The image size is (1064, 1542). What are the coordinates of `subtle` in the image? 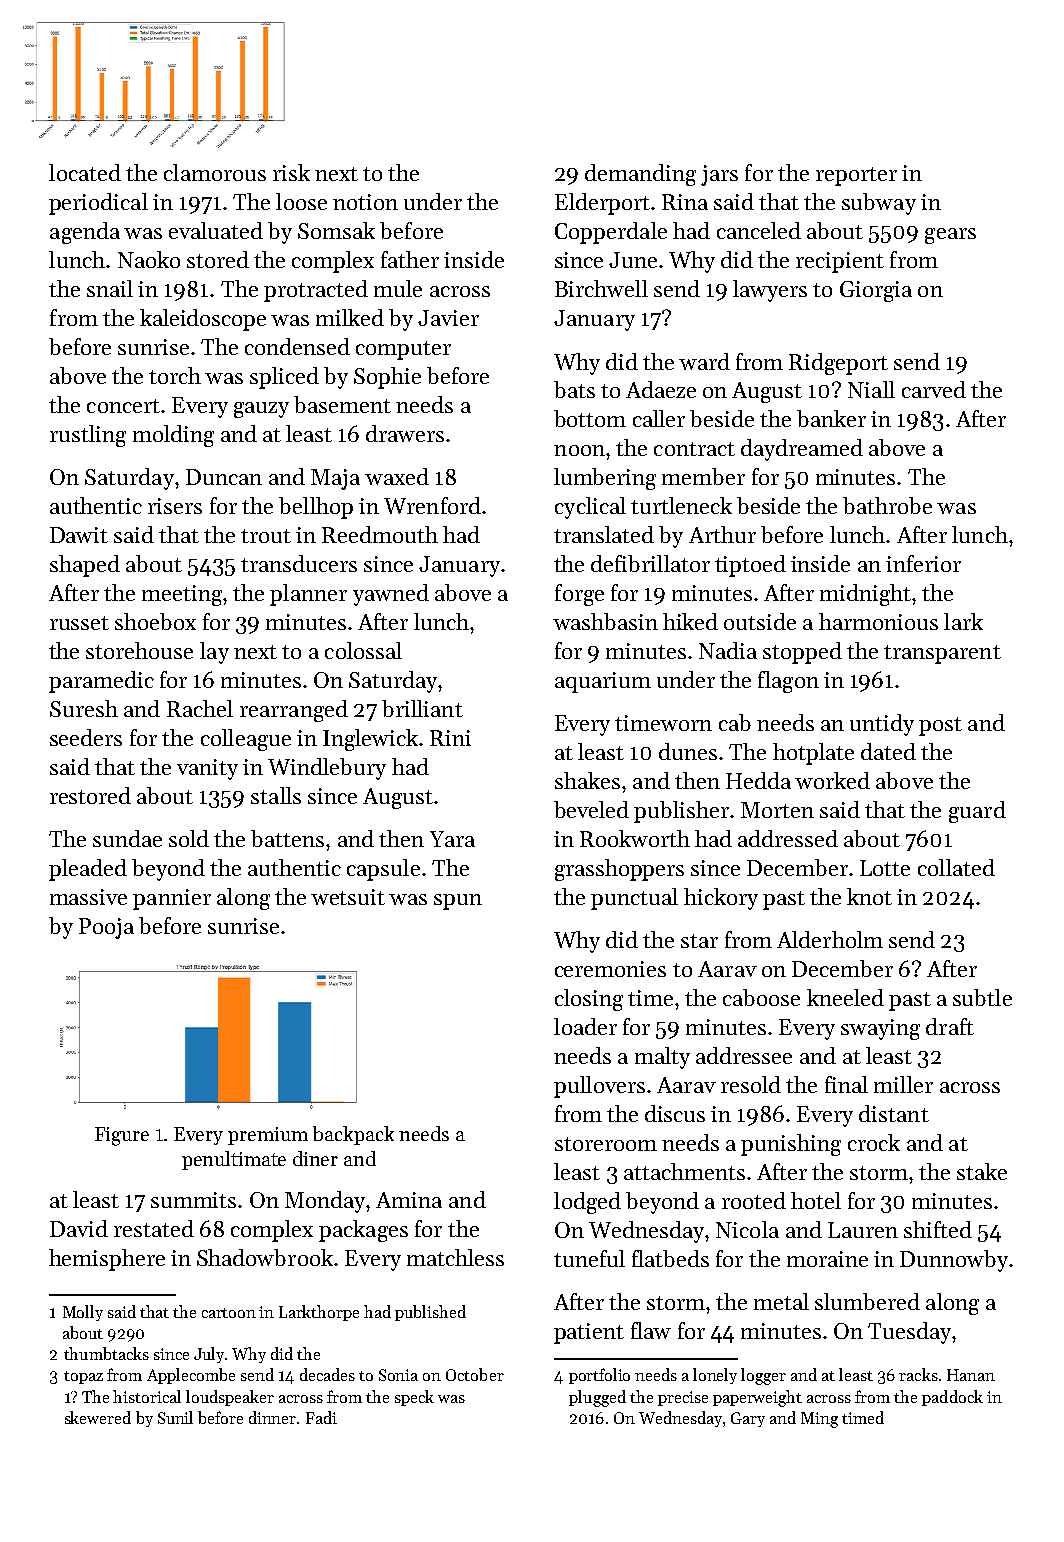 It's located at (982, 997).
